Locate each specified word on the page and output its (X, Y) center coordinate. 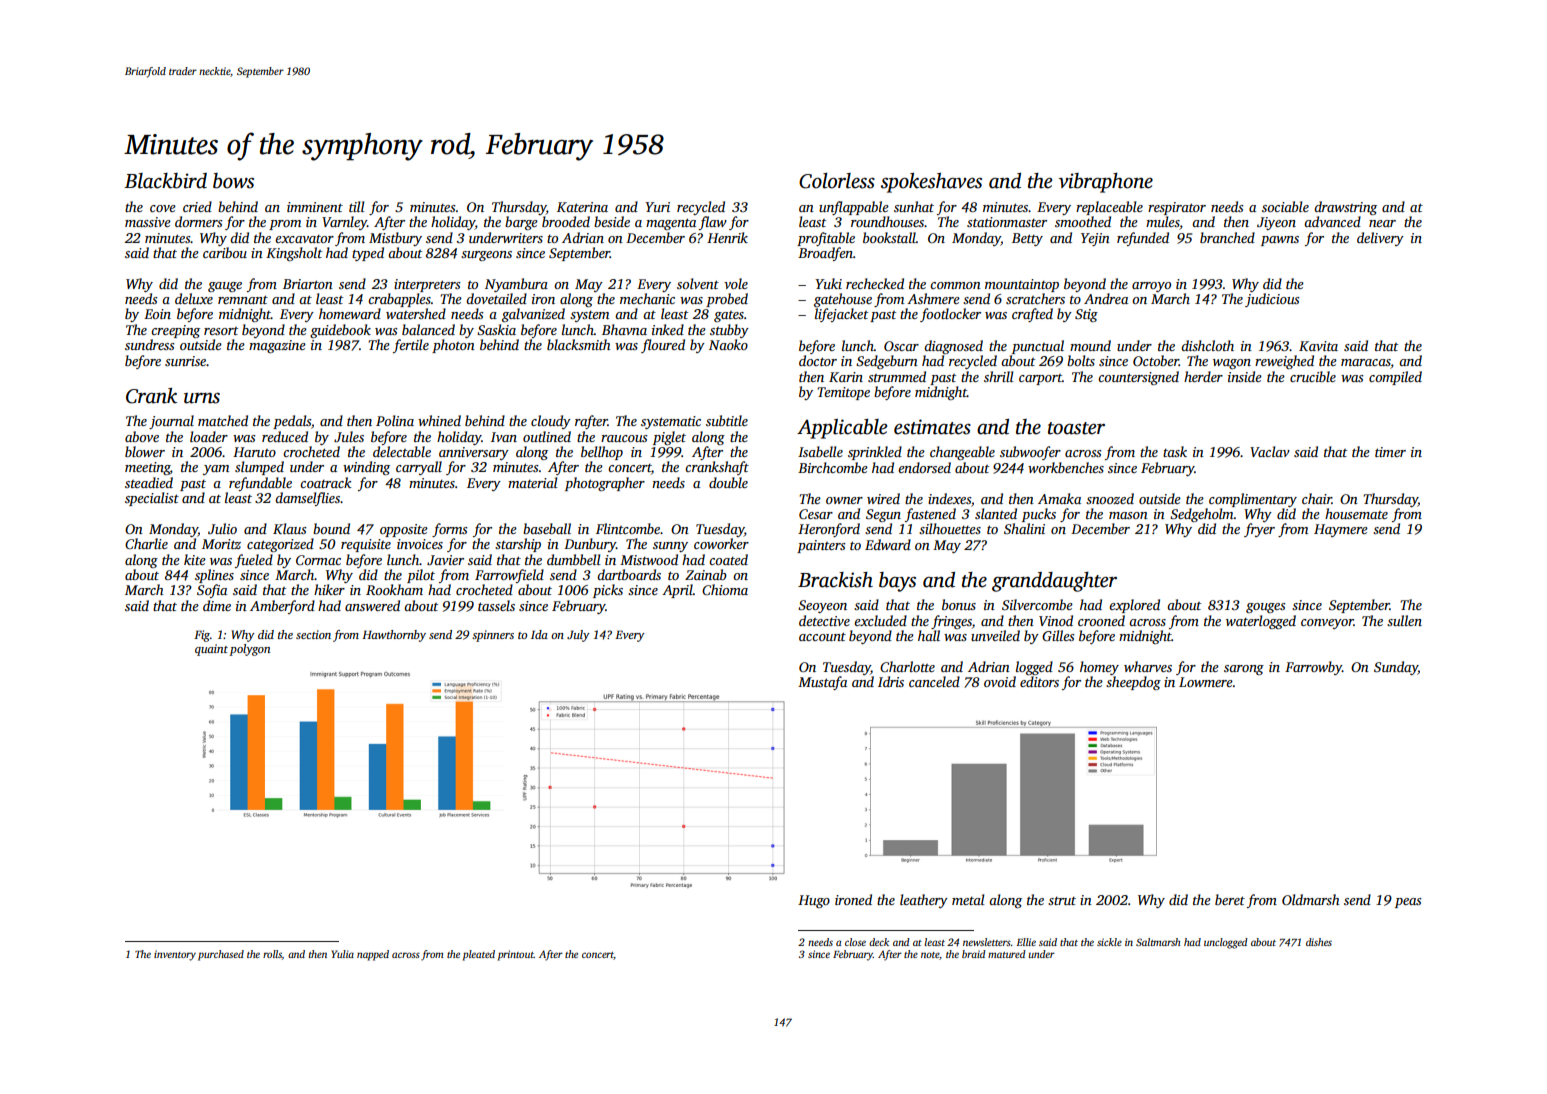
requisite (366, 545)
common (955, 285)
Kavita (1318, 346)
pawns (1280, 241)
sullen (1404, 620)
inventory (175, 955)
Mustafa (822, 683)
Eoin (157, 314)
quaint (211, 650)
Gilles (1058, 635)
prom (285, 225)
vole (736, 283)
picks (608, 591)
